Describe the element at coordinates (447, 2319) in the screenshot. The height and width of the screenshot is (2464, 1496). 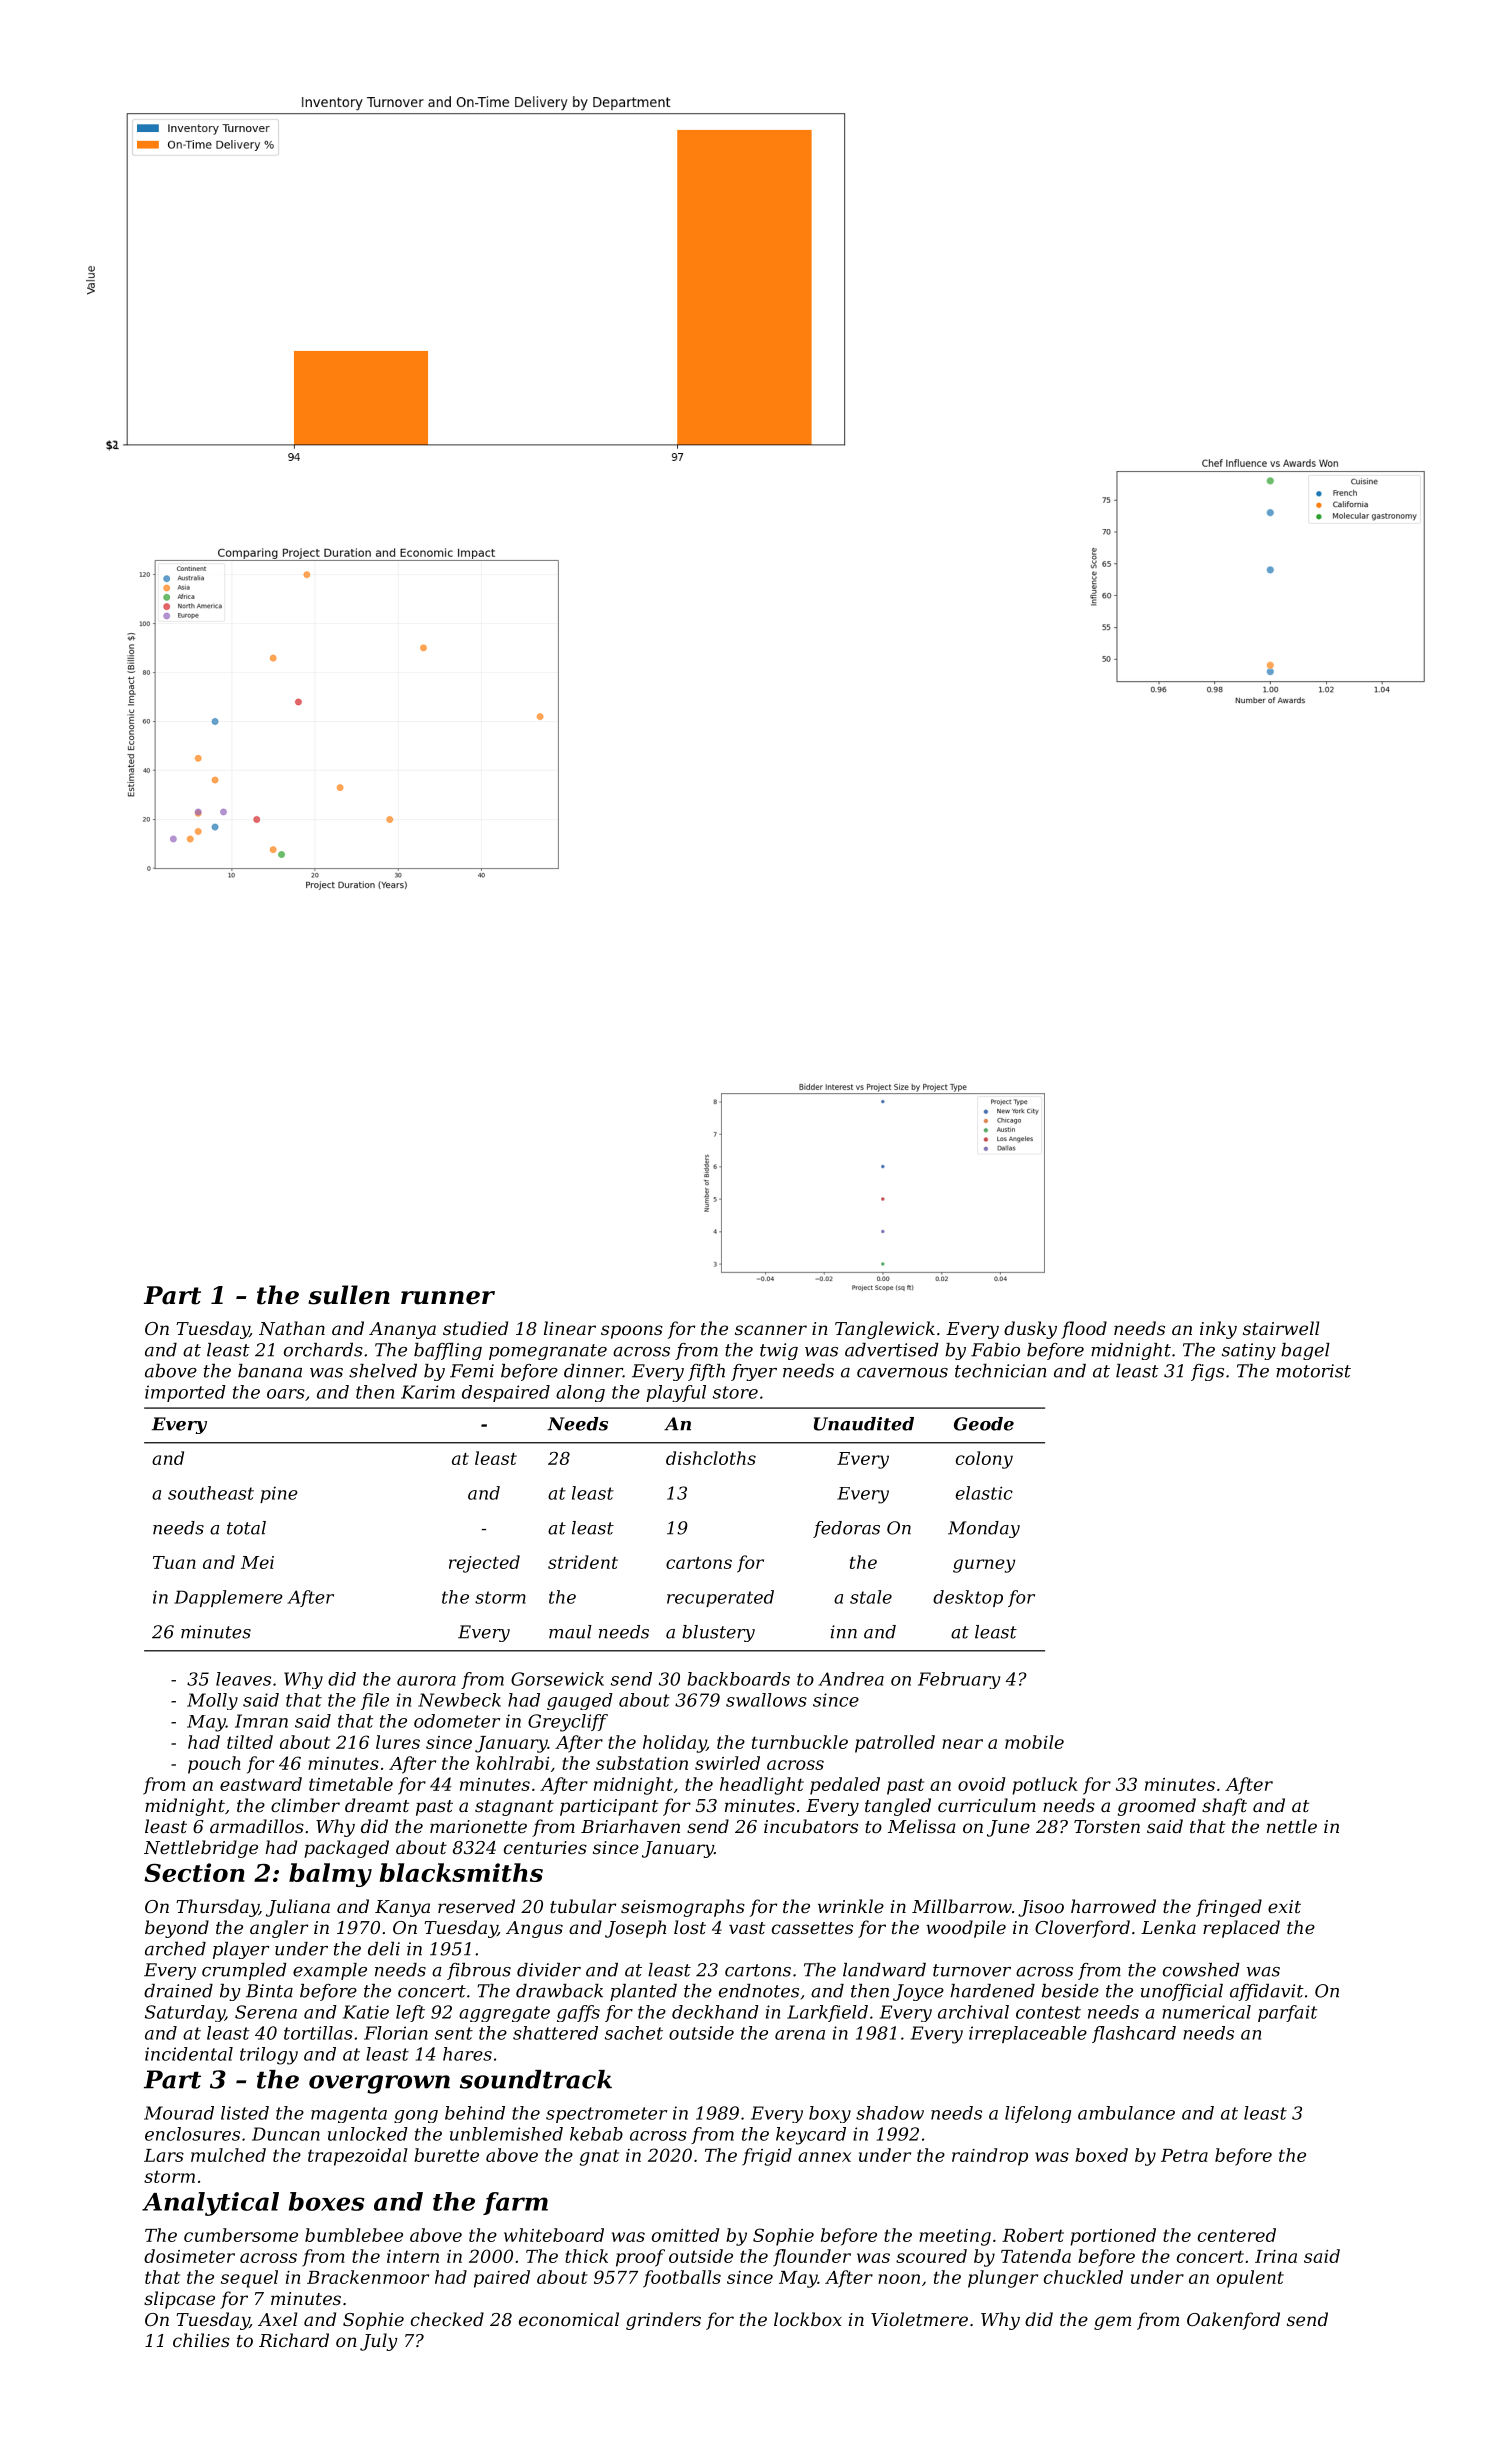
I see `checked` at that location.
